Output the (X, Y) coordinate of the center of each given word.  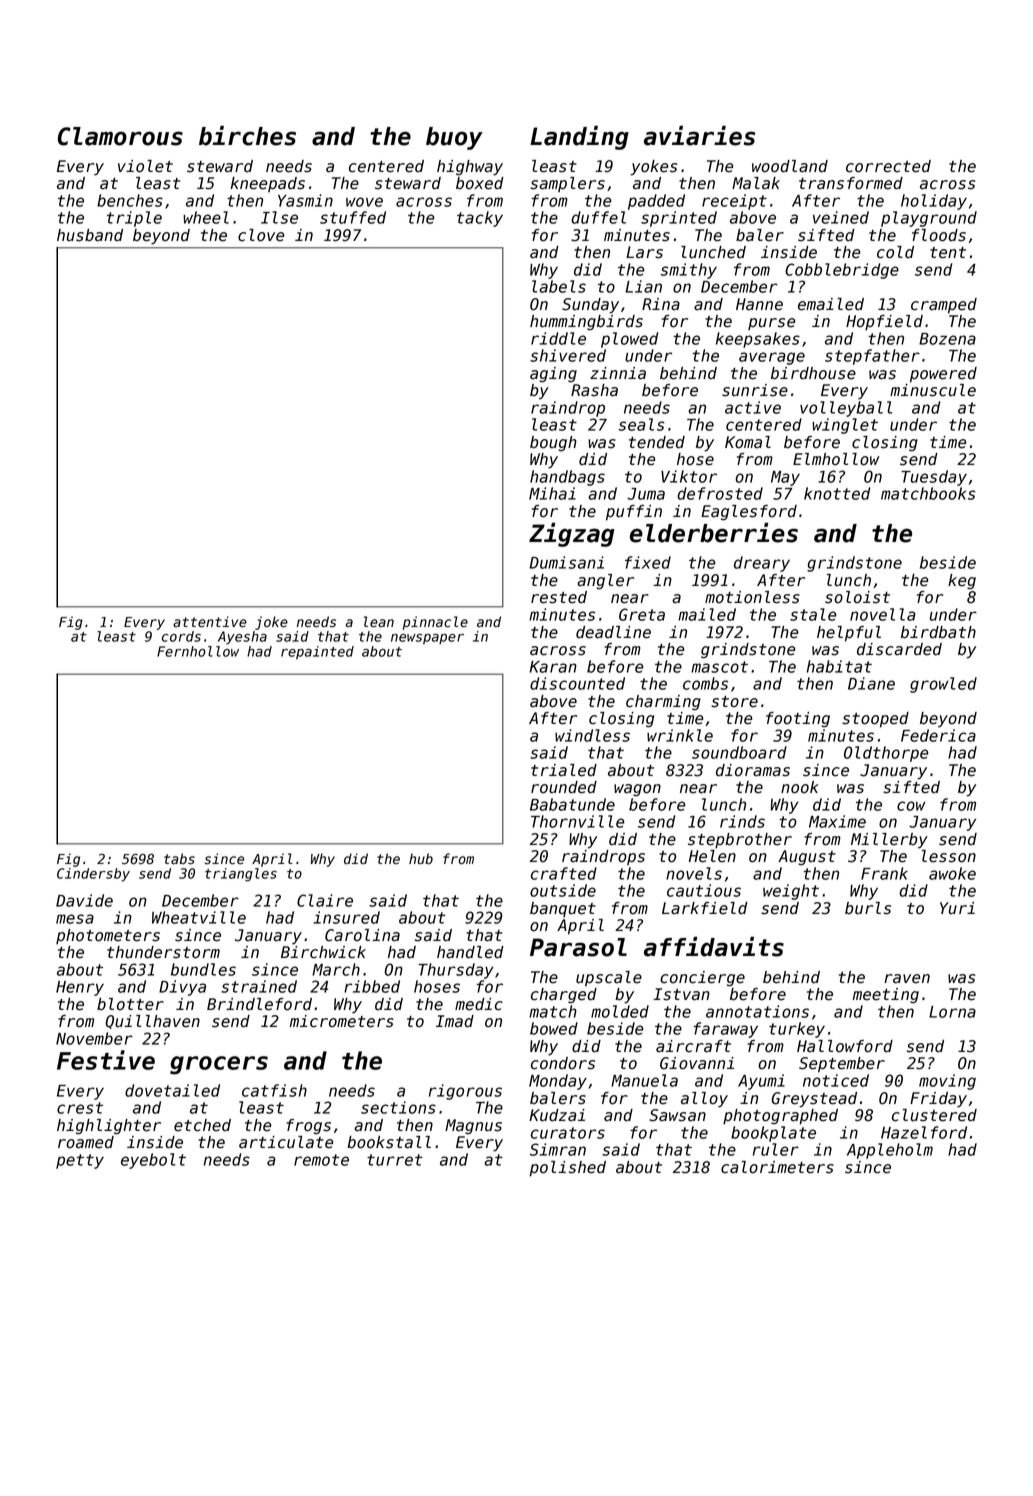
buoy (454, 138)
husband (90, 235)
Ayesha (242, 638)
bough (553, 444)
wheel (206, 217)
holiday (934, 202)
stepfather (872, 357)
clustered (934, 1115)
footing (798, 720)
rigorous (465, 1092)
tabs (179, 859)
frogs (308, 1127)
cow (911, 806)
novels (694, 873)
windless (592, 735)
